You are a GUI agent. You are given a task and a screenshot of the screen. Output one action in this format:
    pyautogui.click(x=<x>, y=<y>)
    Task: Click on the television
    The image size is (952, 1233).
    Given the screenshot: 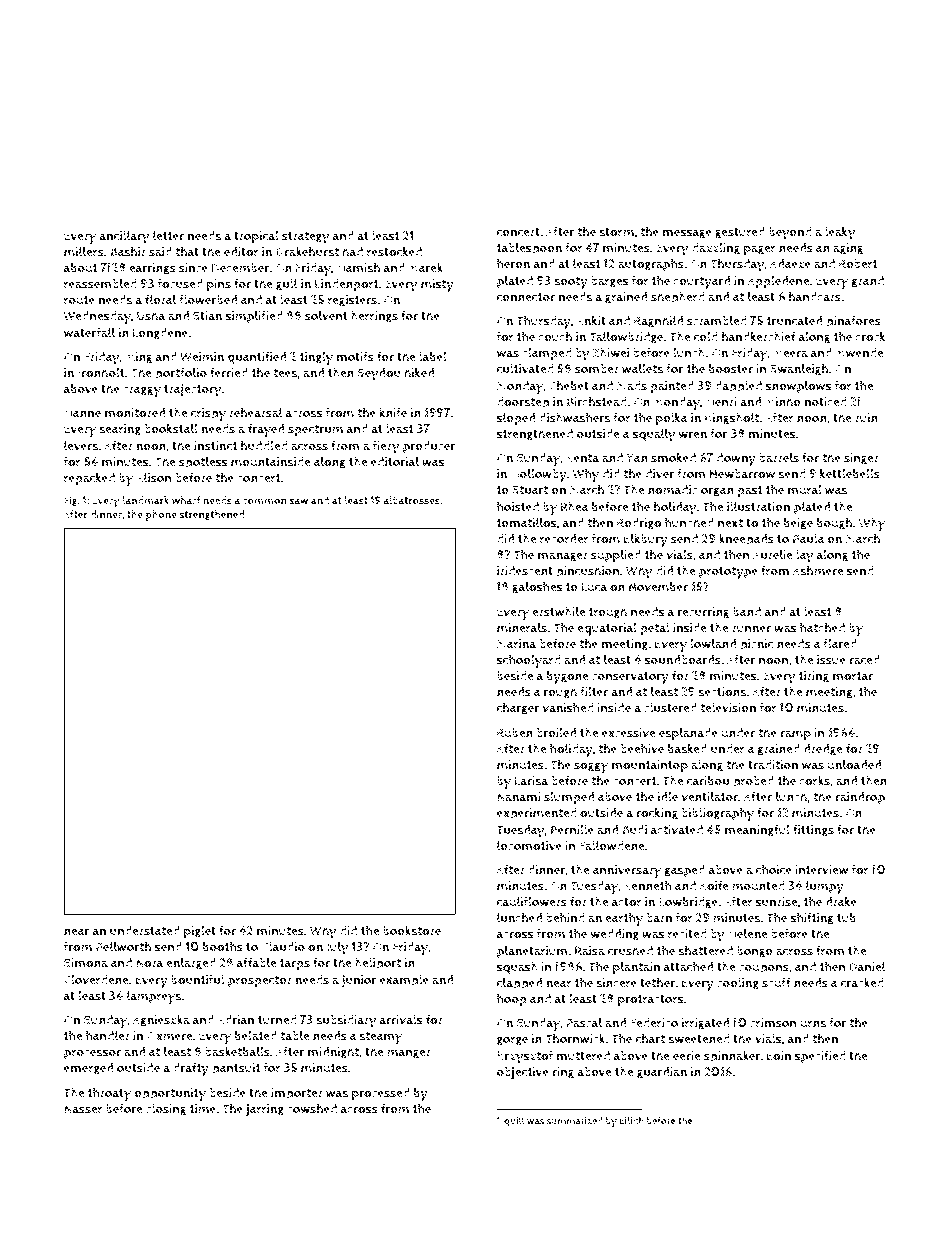 What is the action you would take?
    pyautogui.click(x=728, y=707)
